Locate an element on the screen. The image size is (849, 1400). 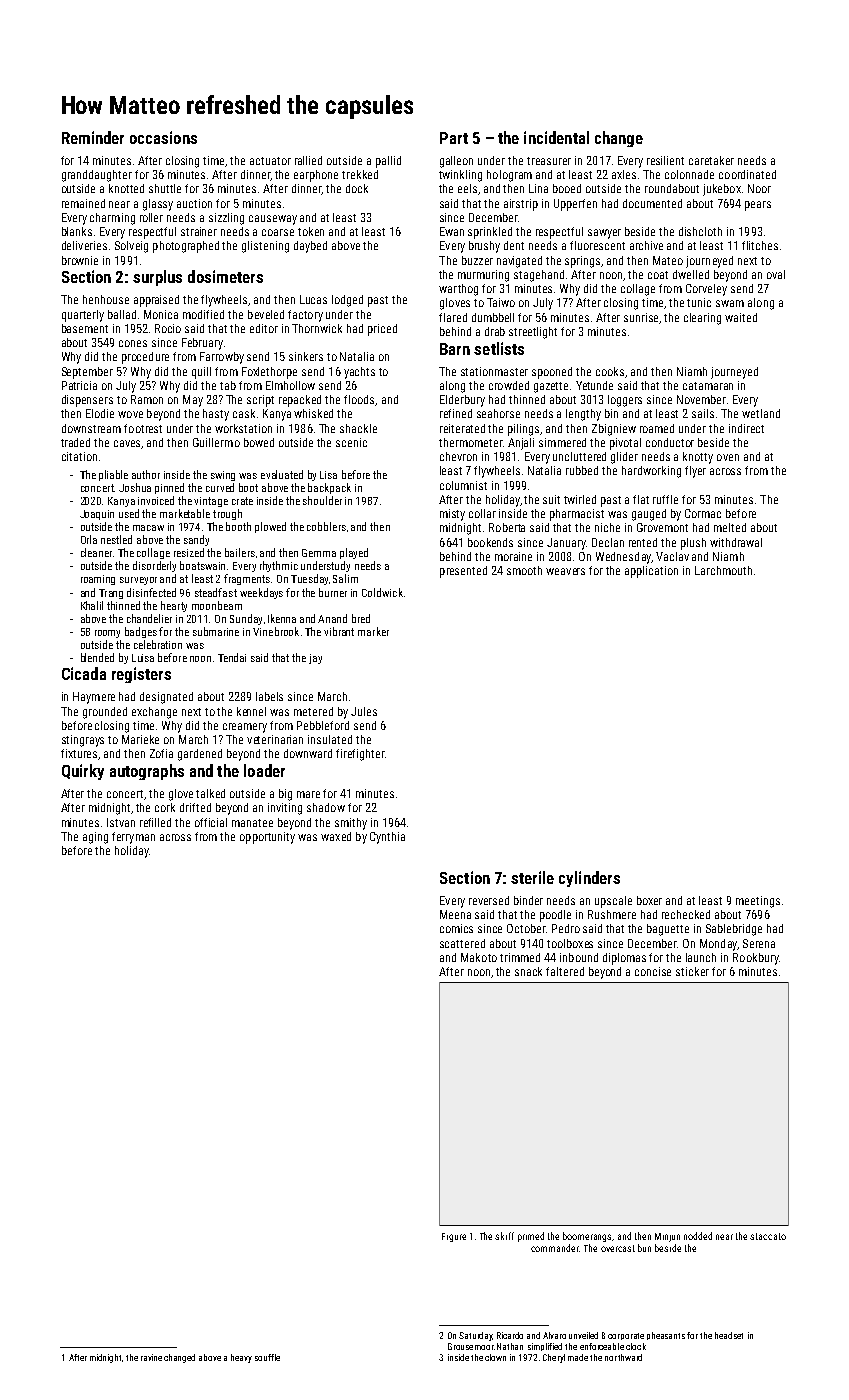
Reminder is located at coordinates (93, 137).
